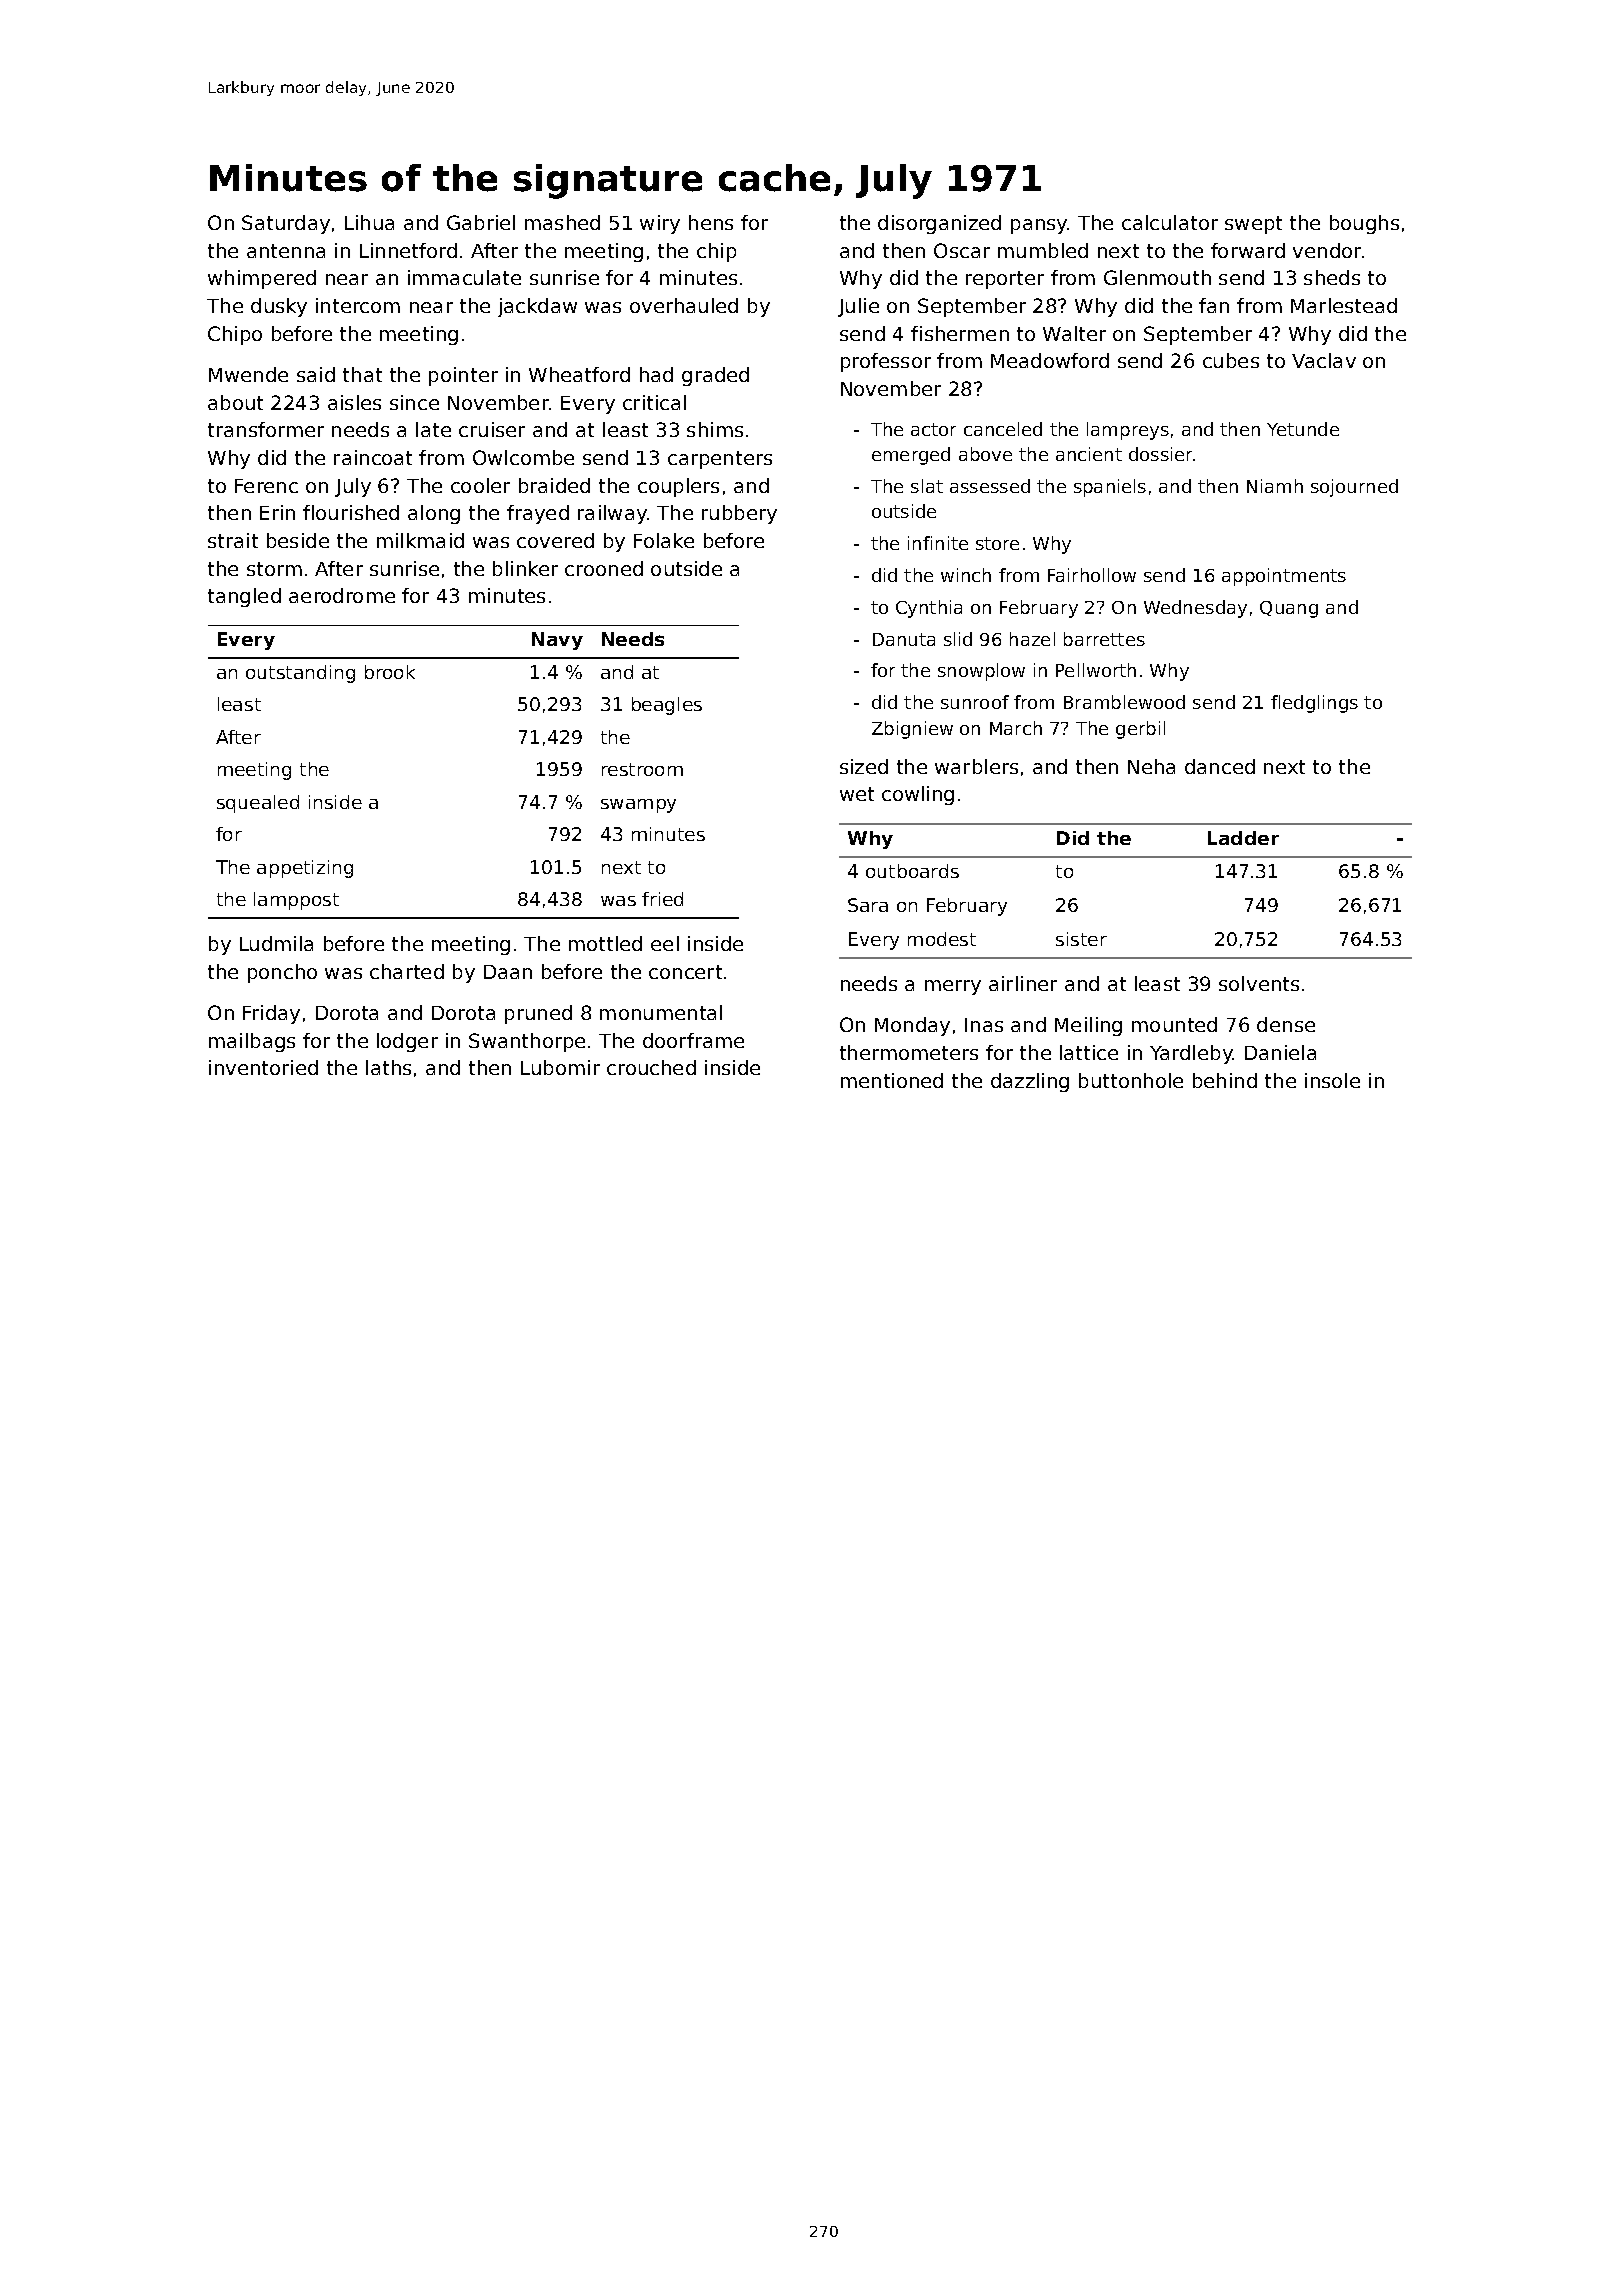  Describe the element at coordinates (1284, 577) in the image. I see `appointments` at that location.
